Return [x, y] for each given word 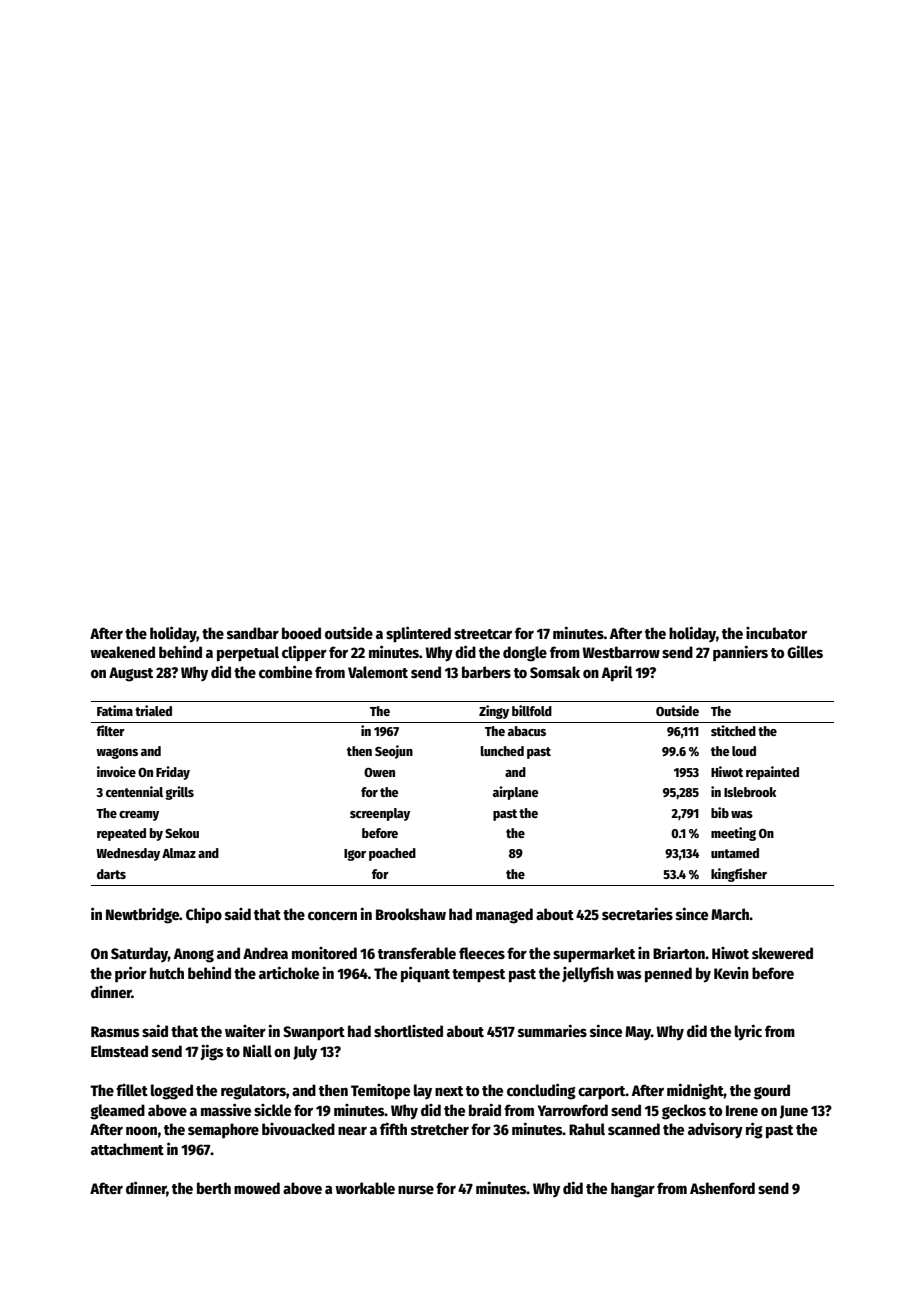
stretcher [440, 1129]
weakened [122, 652]
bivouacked [298, 1129]
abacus [527, 731]
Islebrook [750, 792]
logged [172, 1092]
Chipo [204, 915]
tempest [478, 976]
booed [301, 633]
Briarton [679, 953]
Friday [173, 773]
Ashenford [722, 1188]
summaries [552, 1030]
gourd [772, 1092]
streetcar [483, 634]
